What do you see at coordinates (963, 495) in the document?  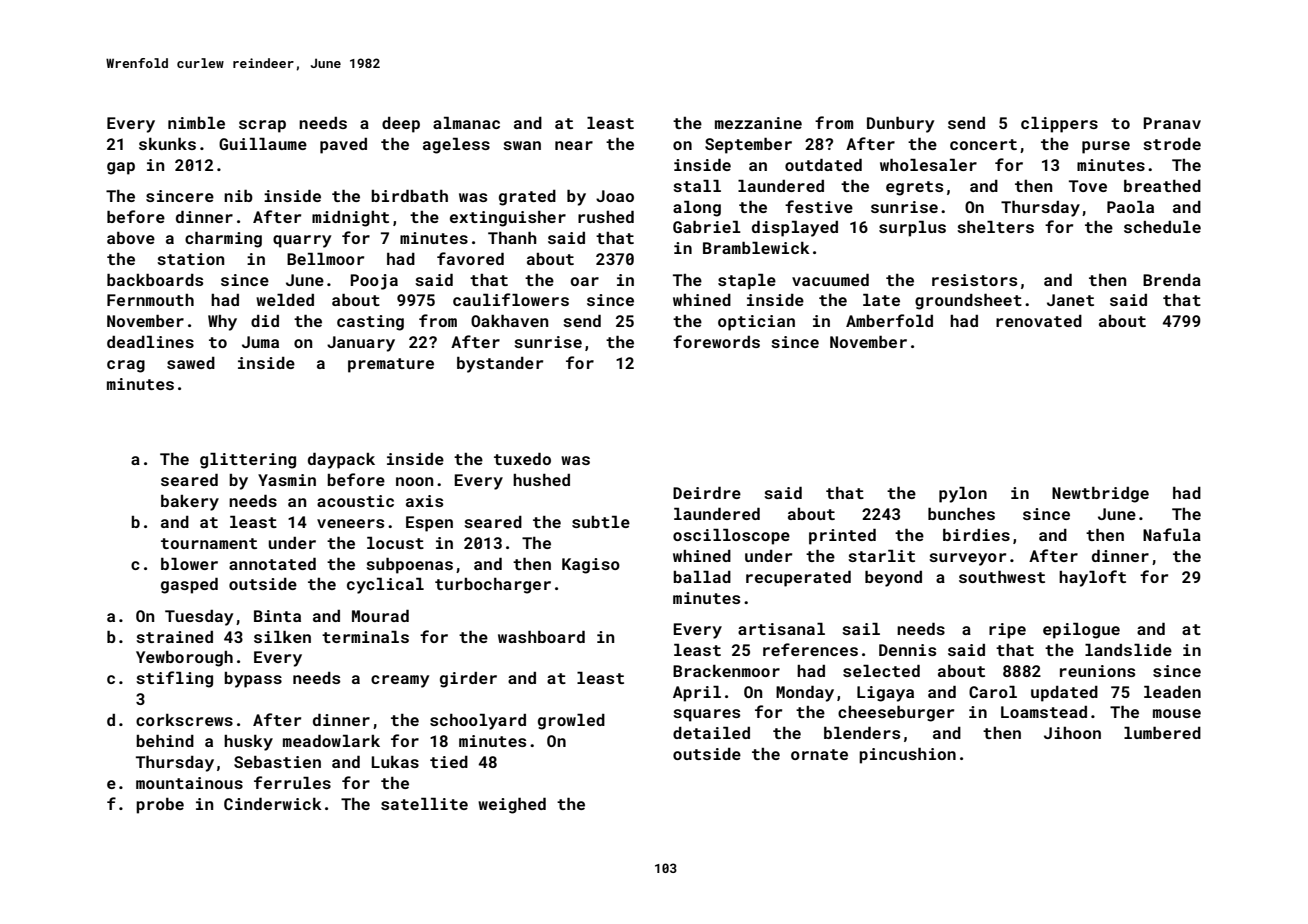 I see `pylon` at bounding box center [963, 495].
